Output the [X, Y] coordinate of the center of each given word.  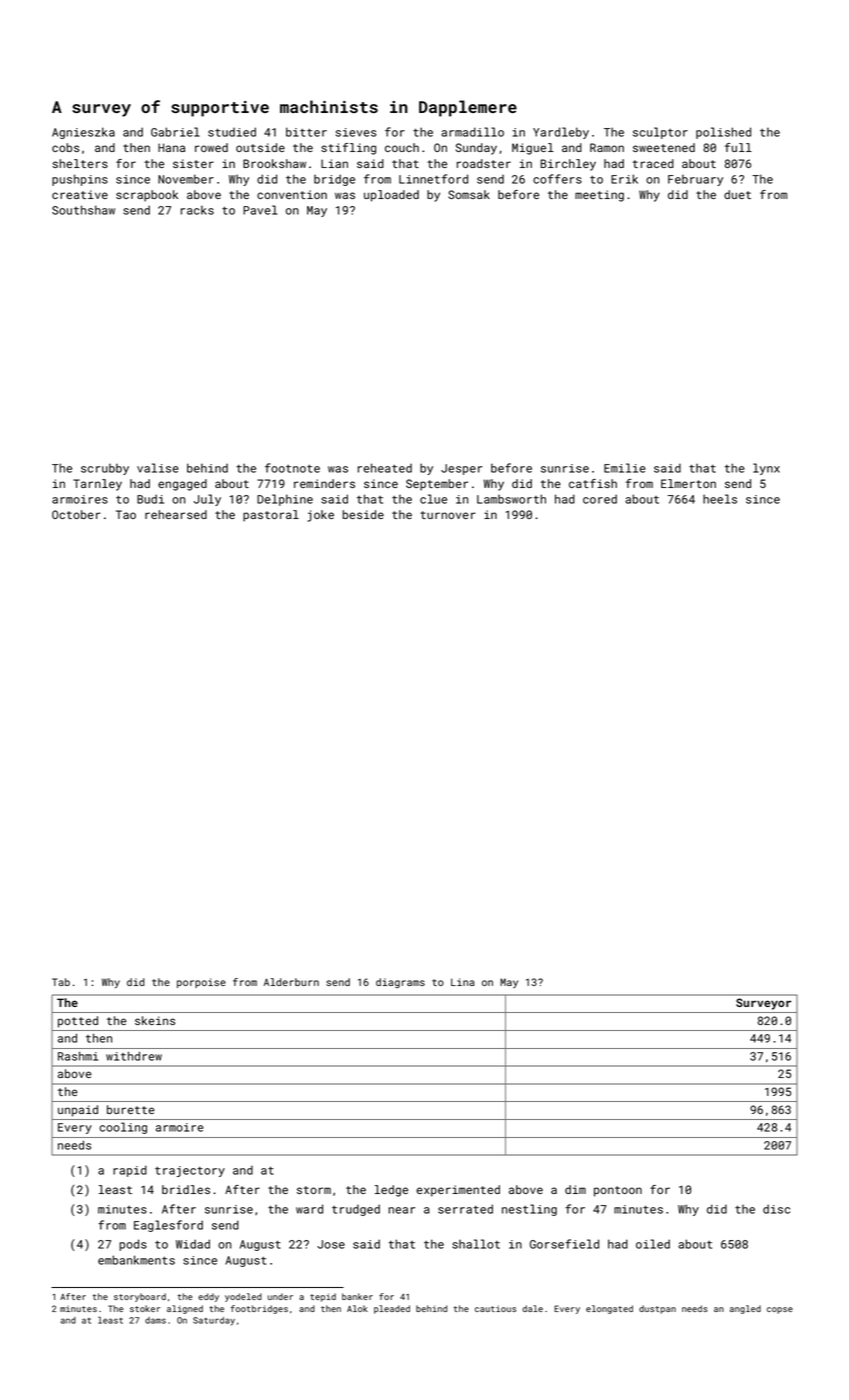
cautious [495, 1308]
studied [232, 132]
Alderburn [291, 982]
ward [309, 1209]
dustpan [657, 1309]
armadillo [472, 132]
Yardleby [561, 133]
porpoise [201, 983]
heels [720, 499]
